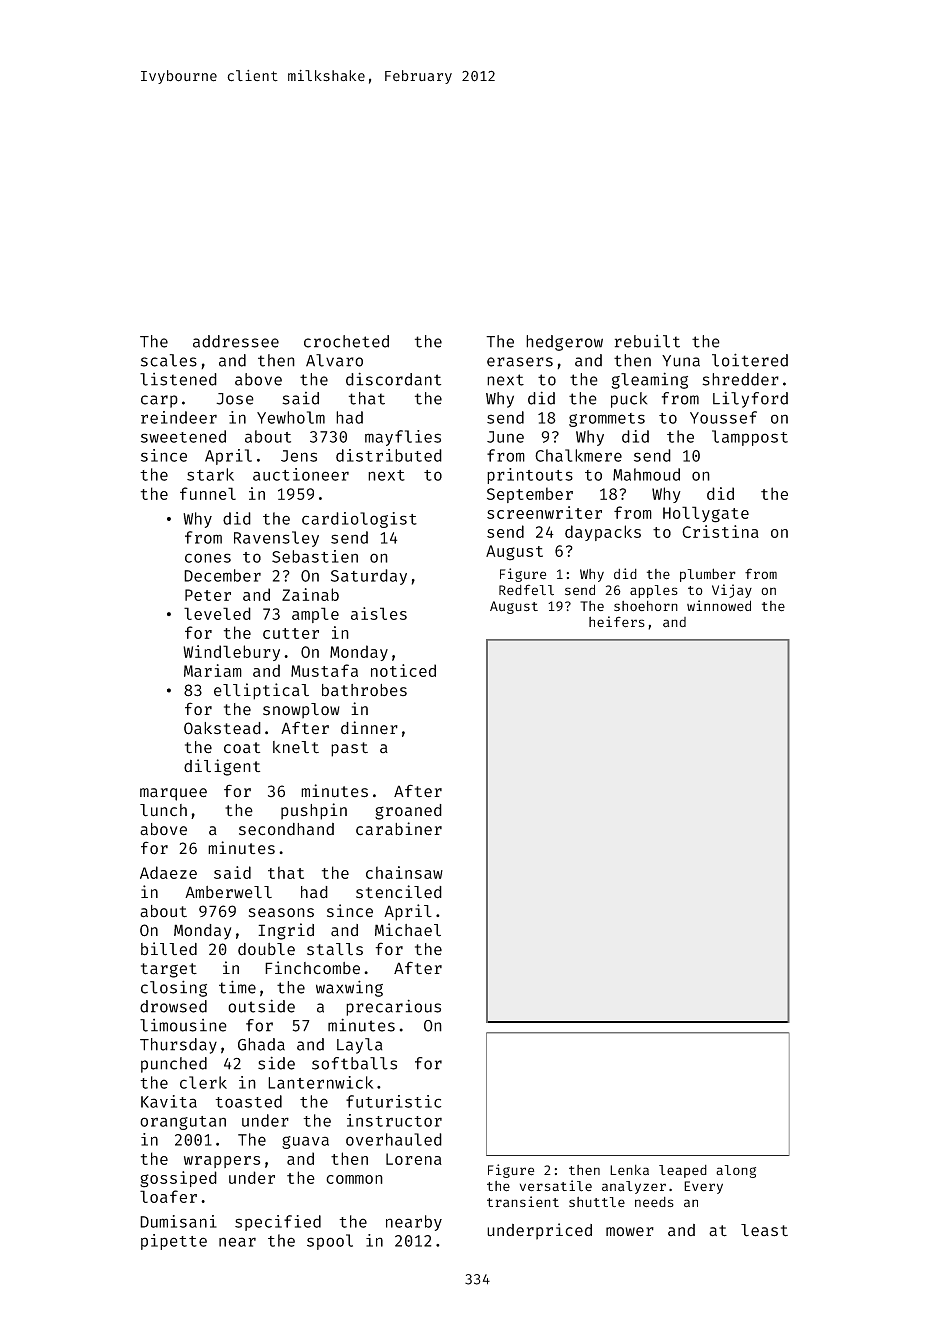 This image has height=1319, width=929. Describe the element at coordinates (719, 606) in the image. I see `winnowed` at that location.
